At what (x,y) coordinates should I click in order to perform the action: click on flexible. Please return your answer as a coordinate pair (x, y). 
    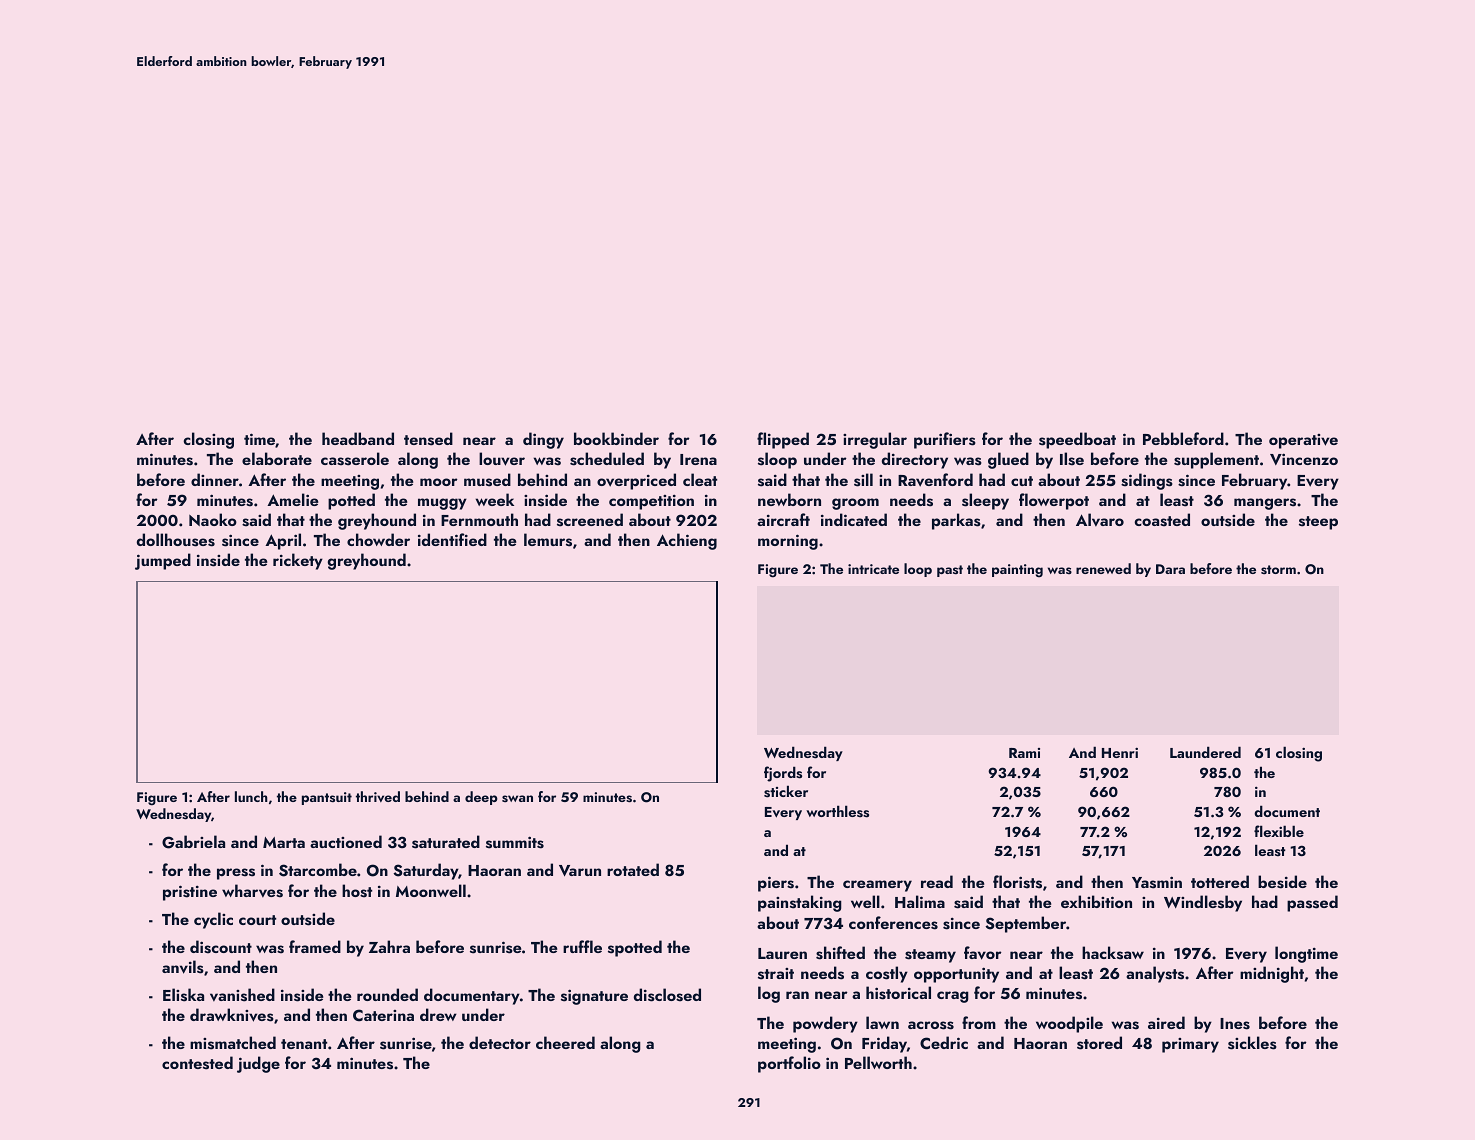
    Looking at the image, I should click on (1279, 831).
